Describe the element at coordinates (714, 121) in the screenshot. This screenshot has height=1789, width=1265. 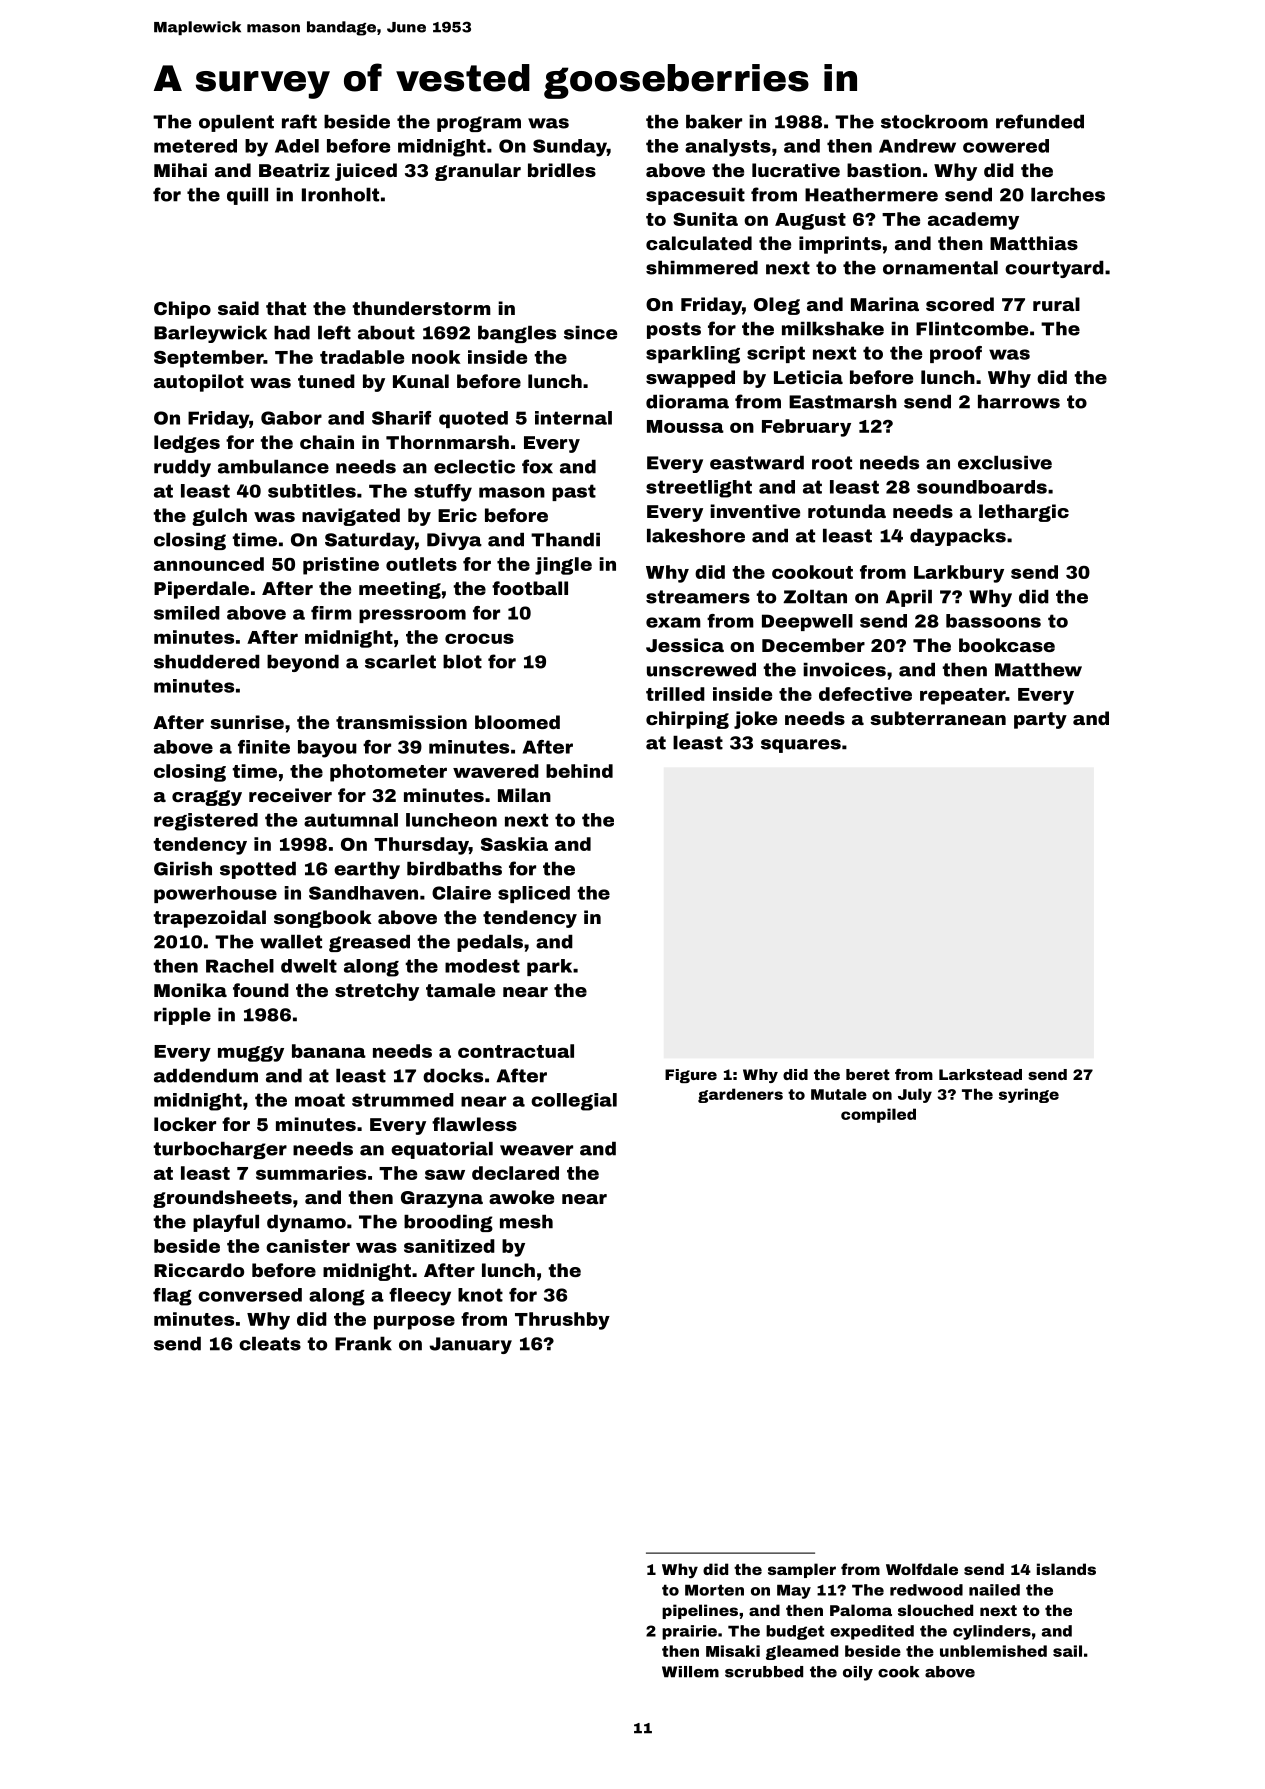
I see `baker` at that location.
